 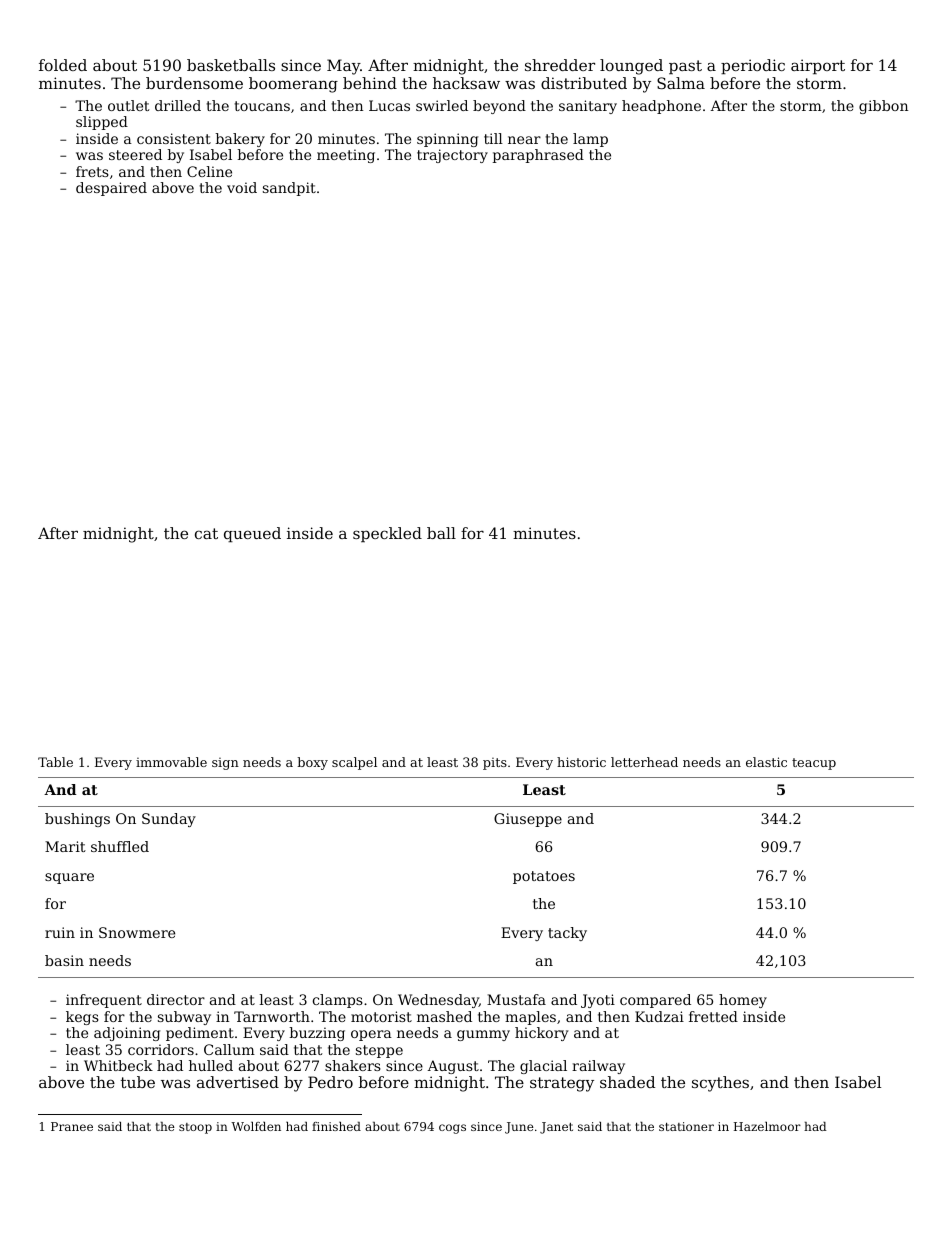 What do you see at coordinates (161, 1049) in the screenshot?
I see `corridors` at bounding box center [161, 1049].
